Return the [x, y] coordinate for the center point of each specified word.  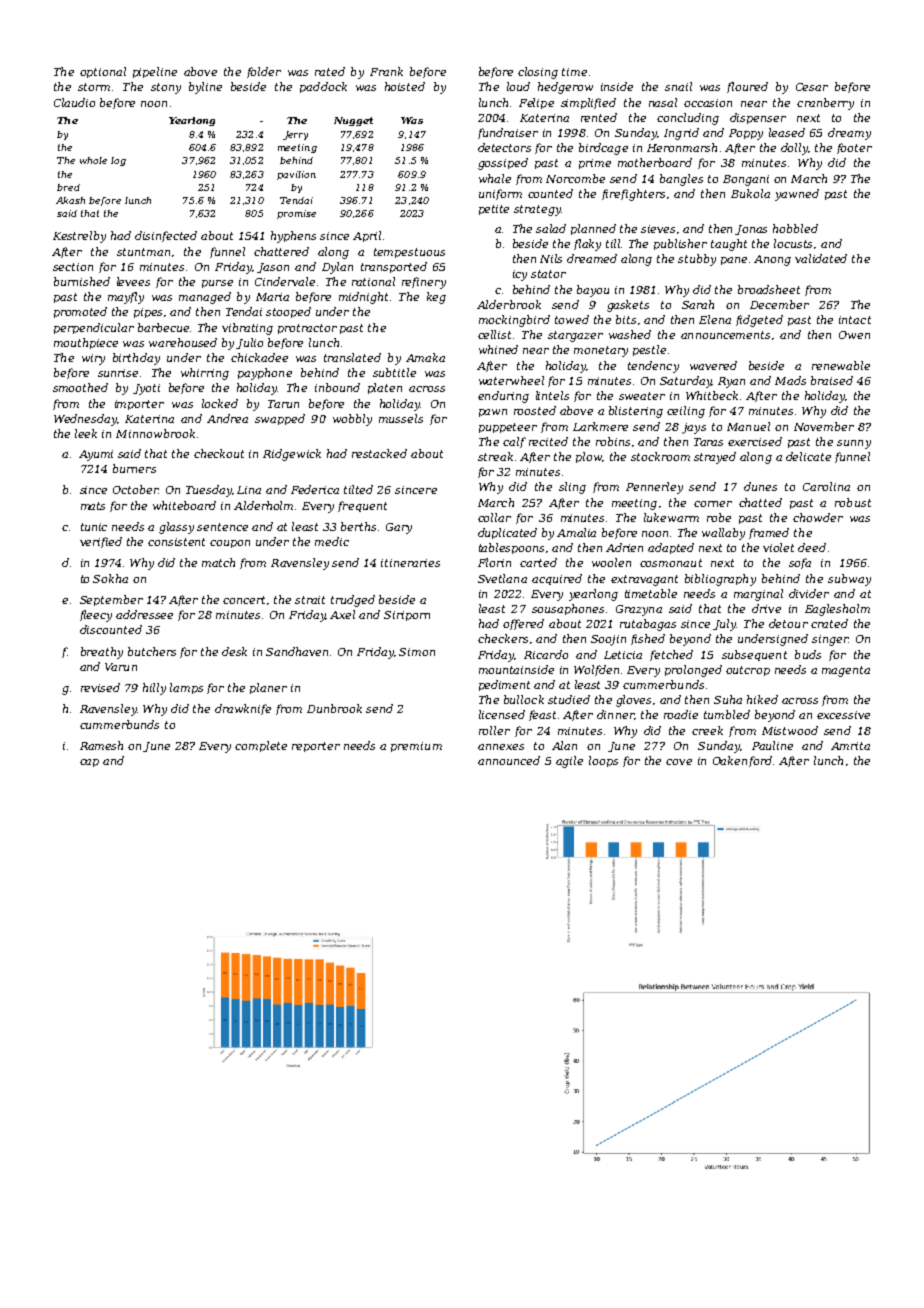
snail [678, 86]
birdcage [603, 149]
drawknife [243, 709]
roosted [535, 410]
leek [86, 433]
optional [103, 72]
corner [713, 504]
